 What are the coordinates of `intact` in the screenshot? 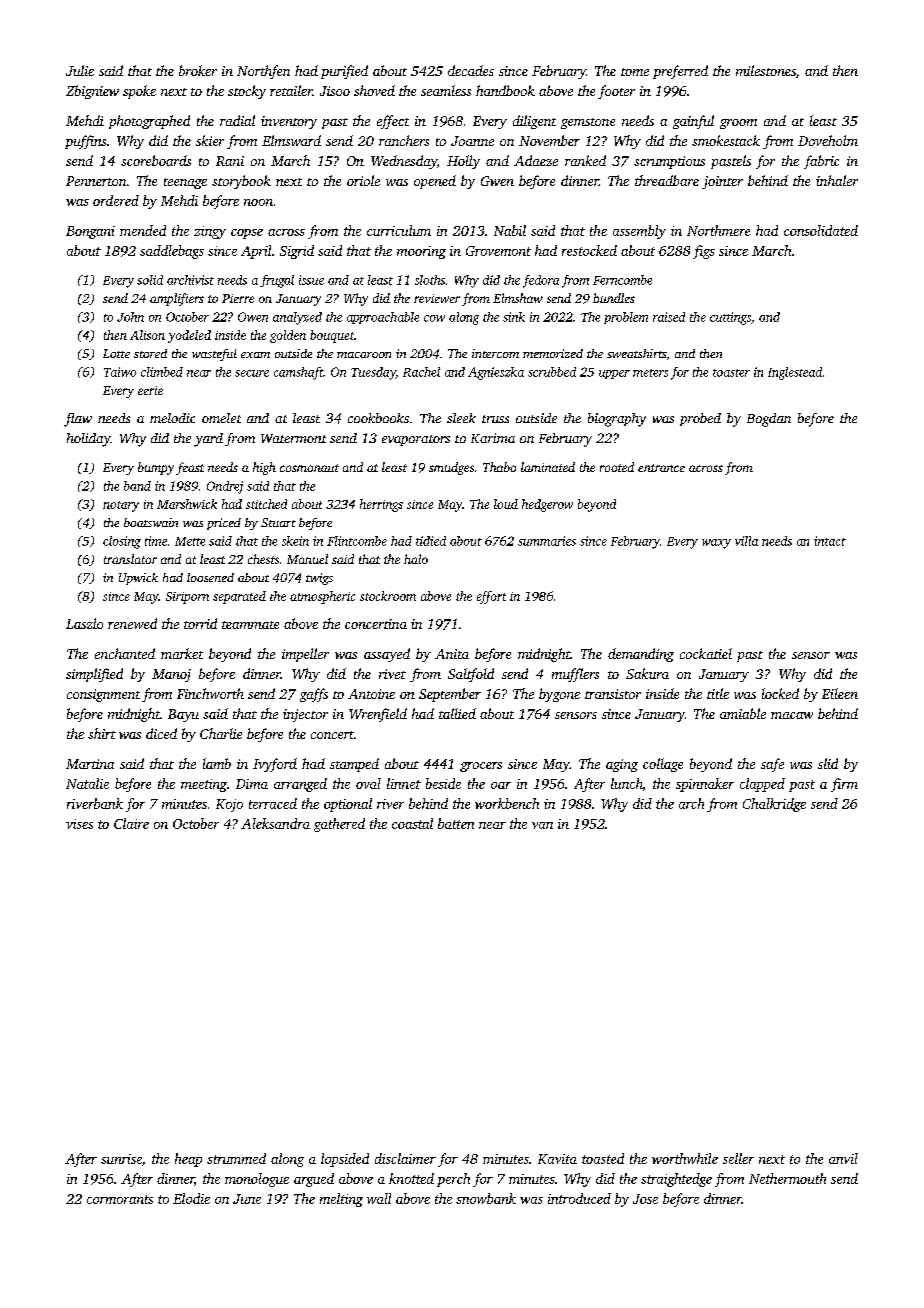 It's located at (830, 541).
